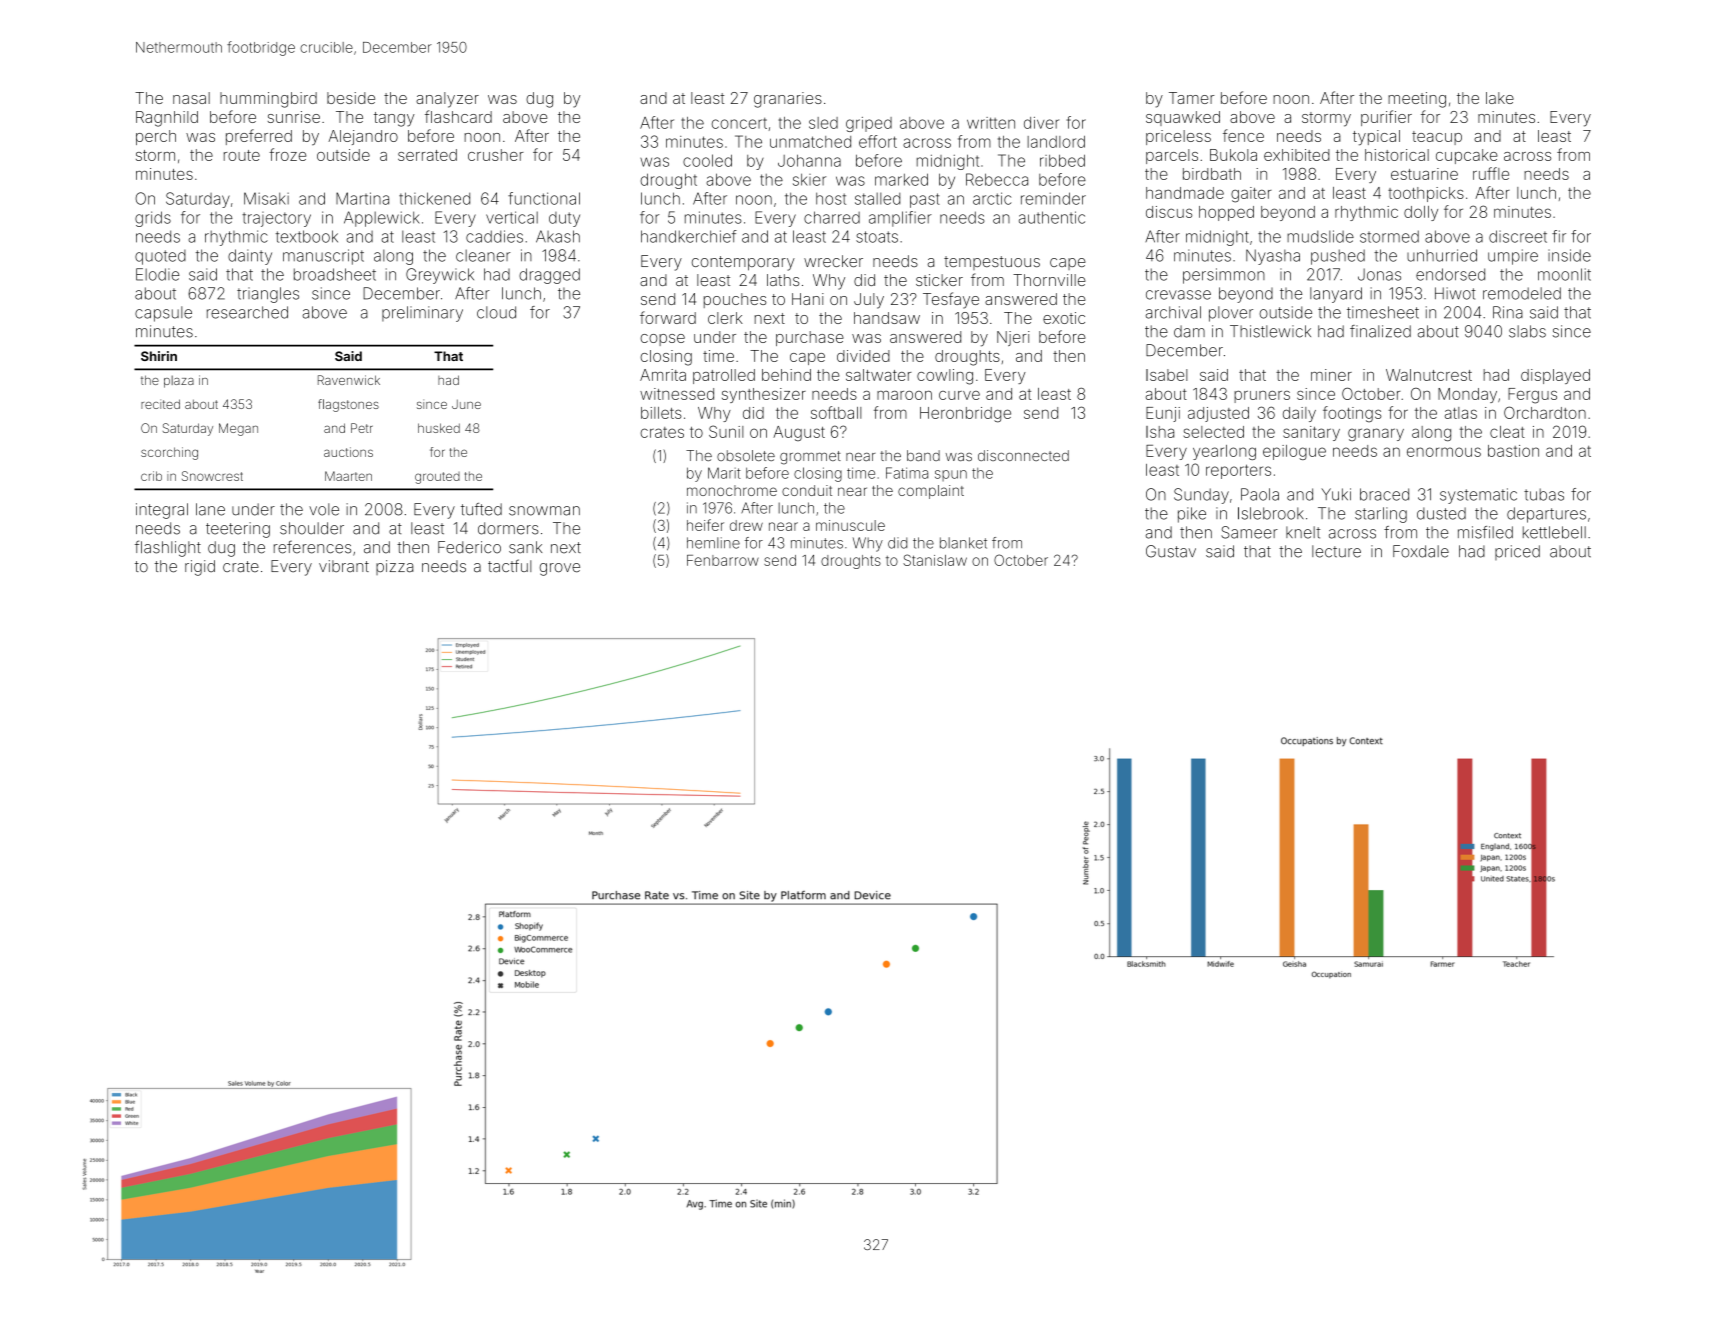 This screenshot has width=1726, height=1334. I want to click on crusher, so click(496, 155).
